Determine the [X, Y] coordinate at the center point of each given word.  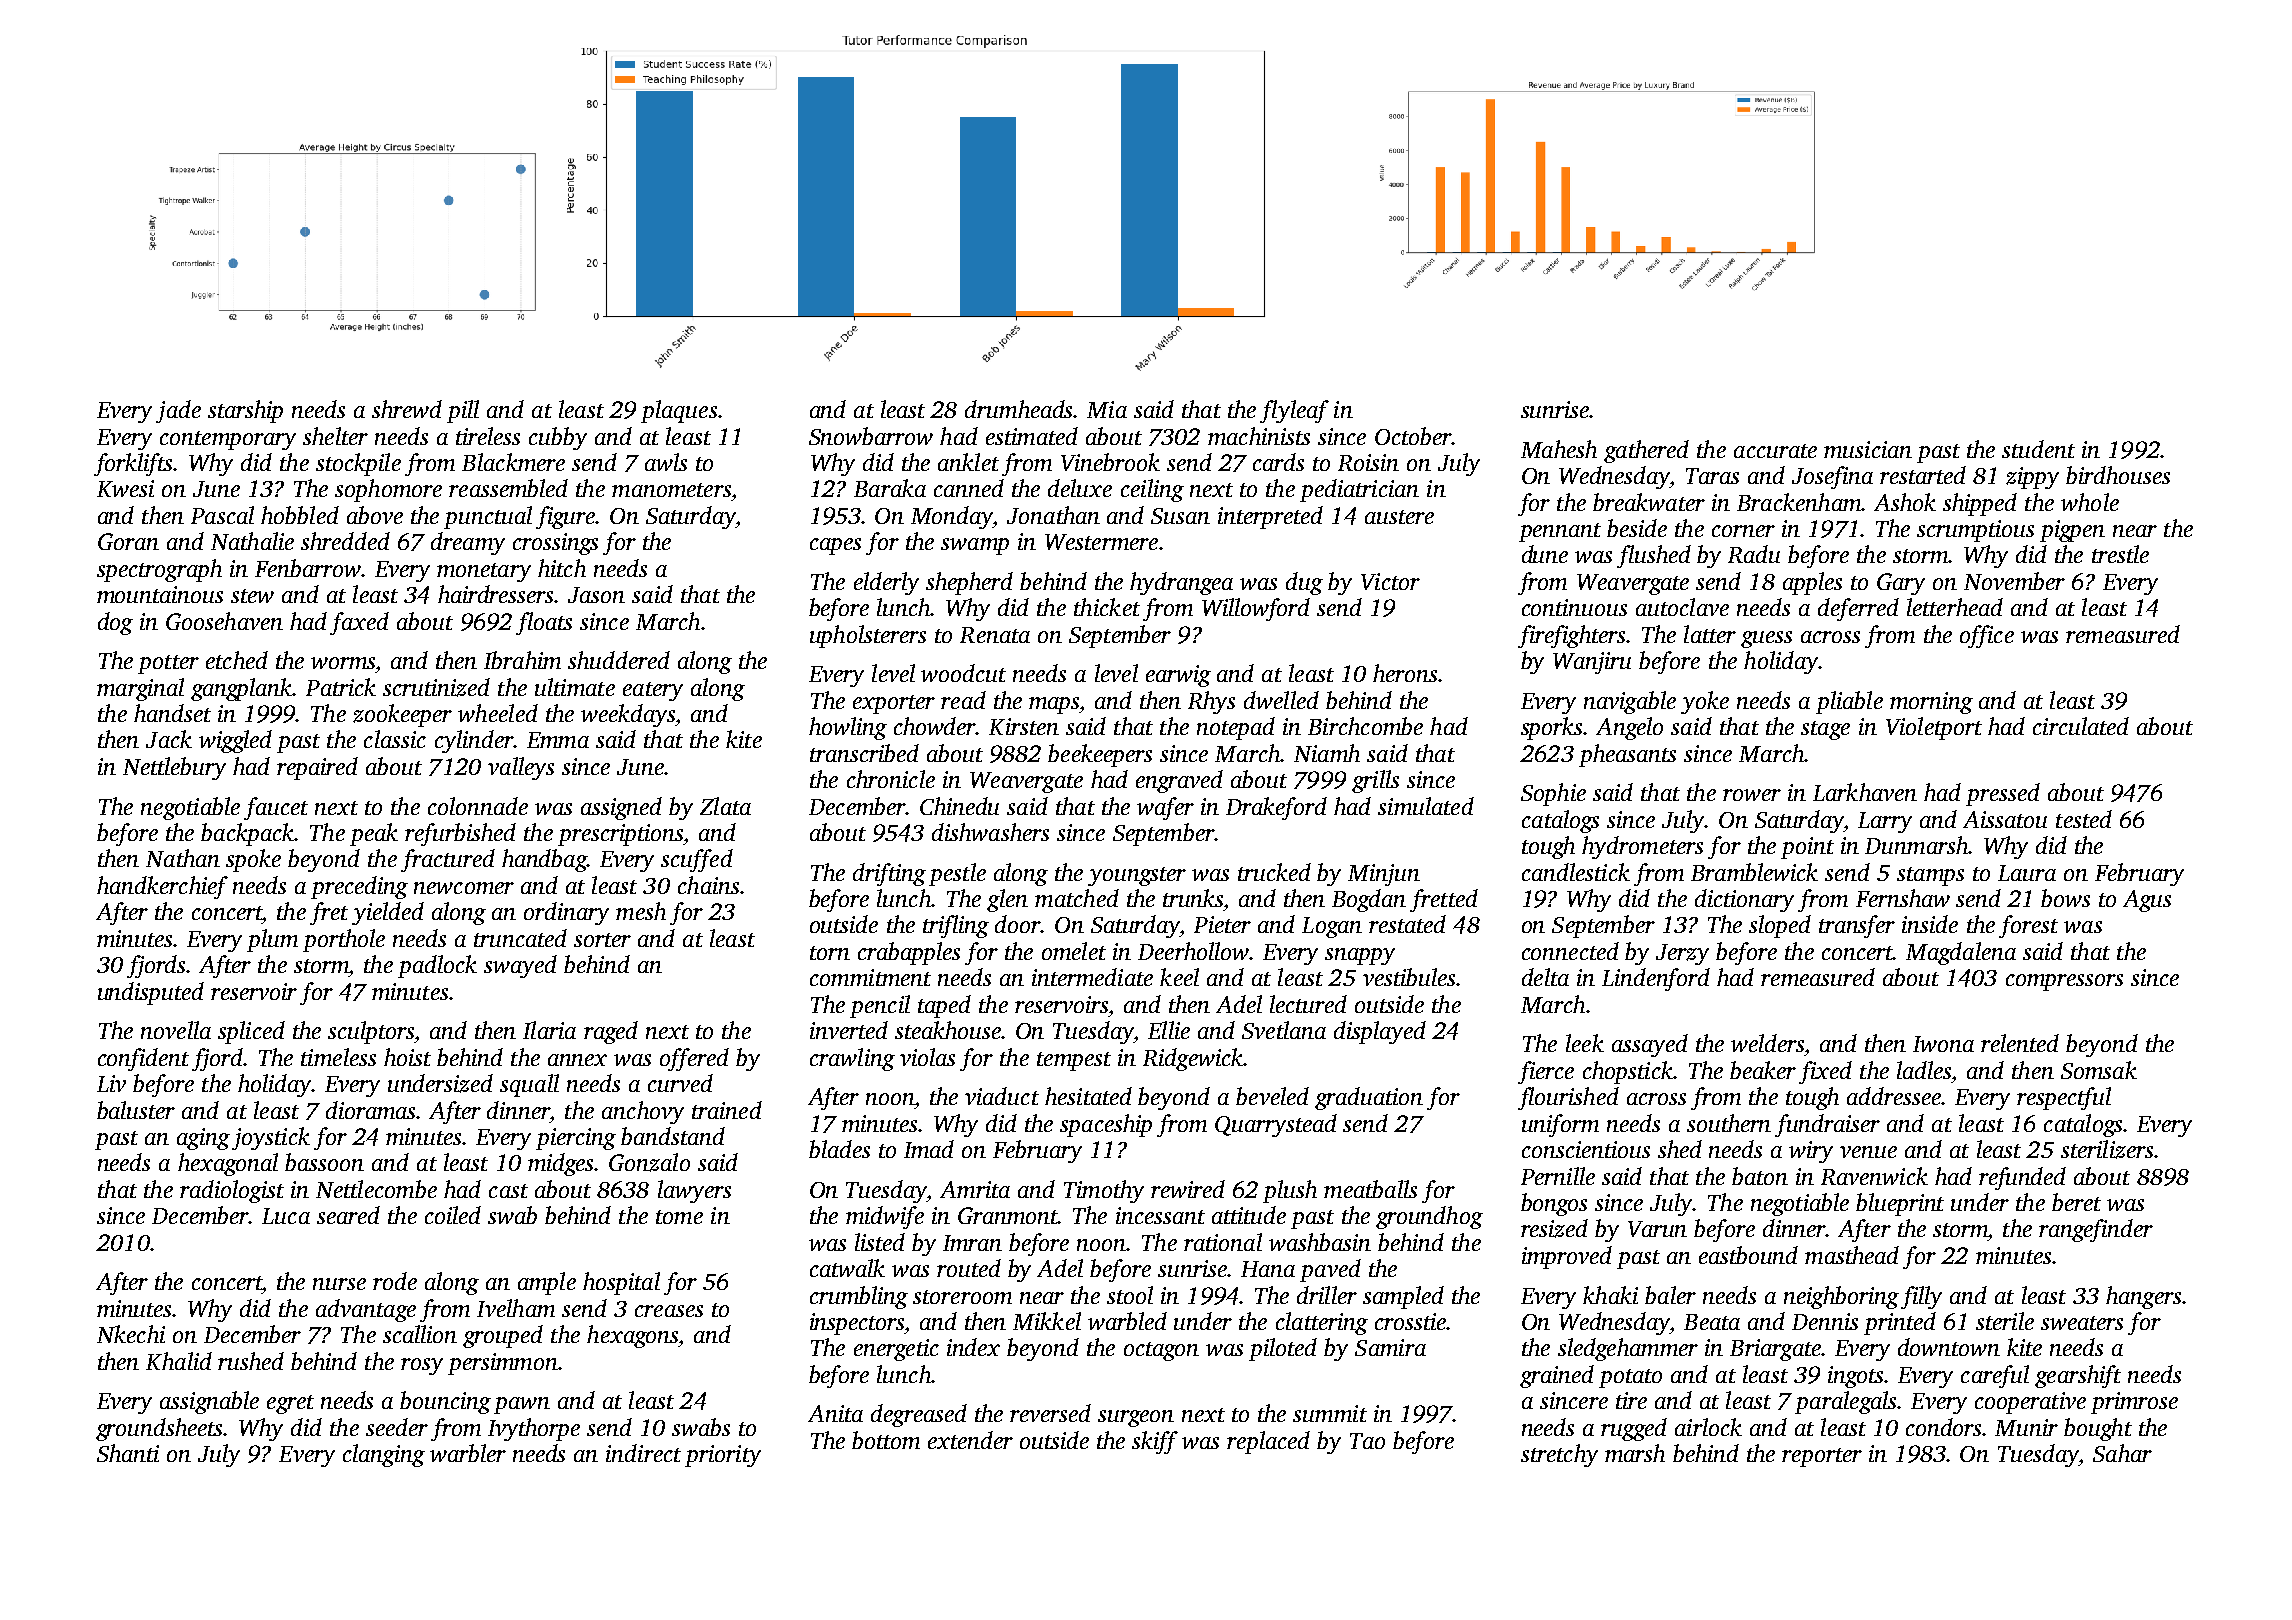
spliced [251, 1032]
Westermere [1101, 542]
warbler [468, 1453]
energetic [896, 1350]
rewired [1188, 1189]
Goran [128, 541]
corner [1743, 531]
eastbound [1748, 1255]
